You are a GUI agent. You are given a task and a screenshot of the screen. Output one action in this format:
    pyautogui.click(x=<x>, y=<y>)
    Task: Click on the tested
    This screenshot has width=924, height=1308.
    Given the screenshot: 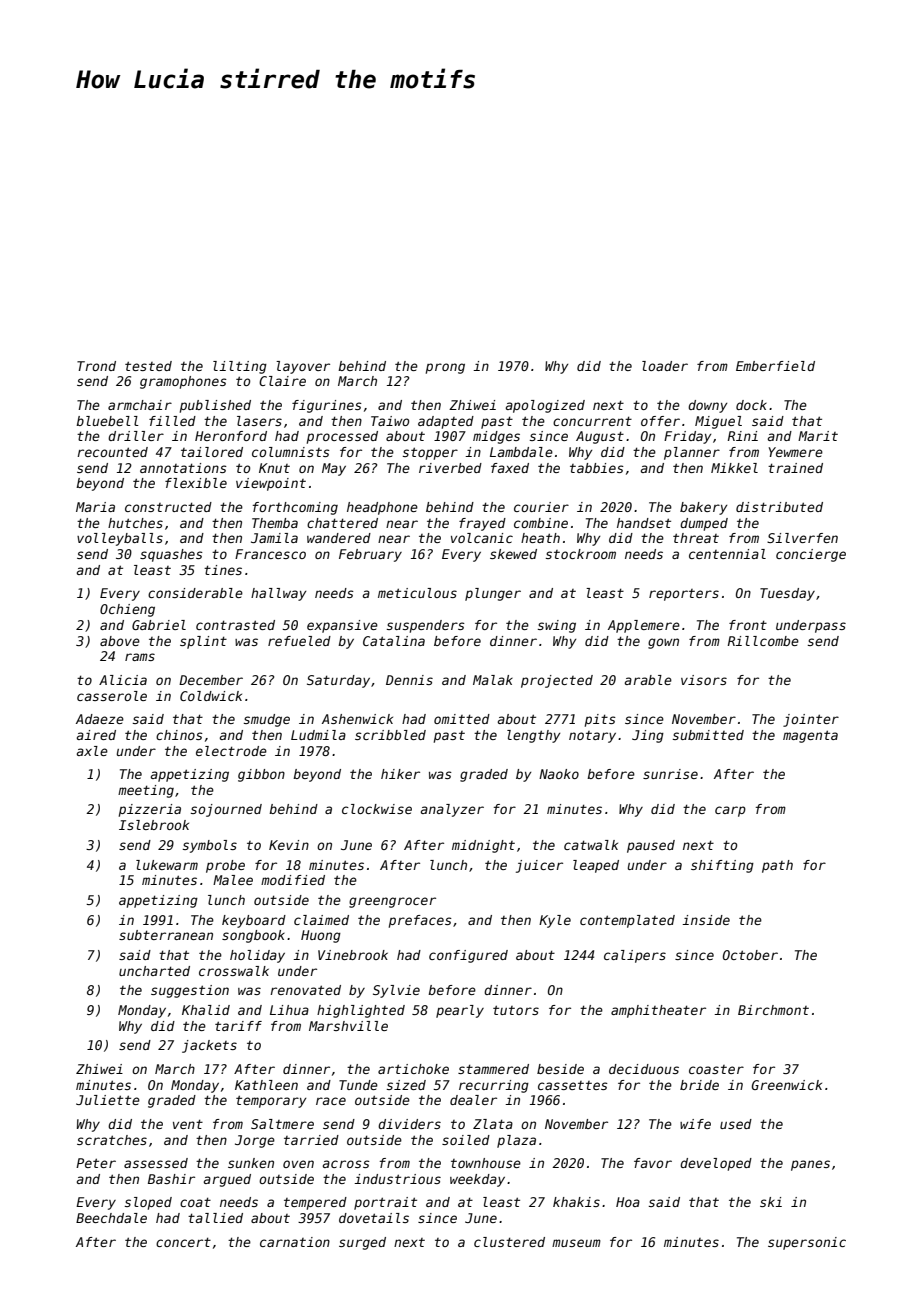 What is the action you would take?
    pyautogui.click(x=148, y=366)
